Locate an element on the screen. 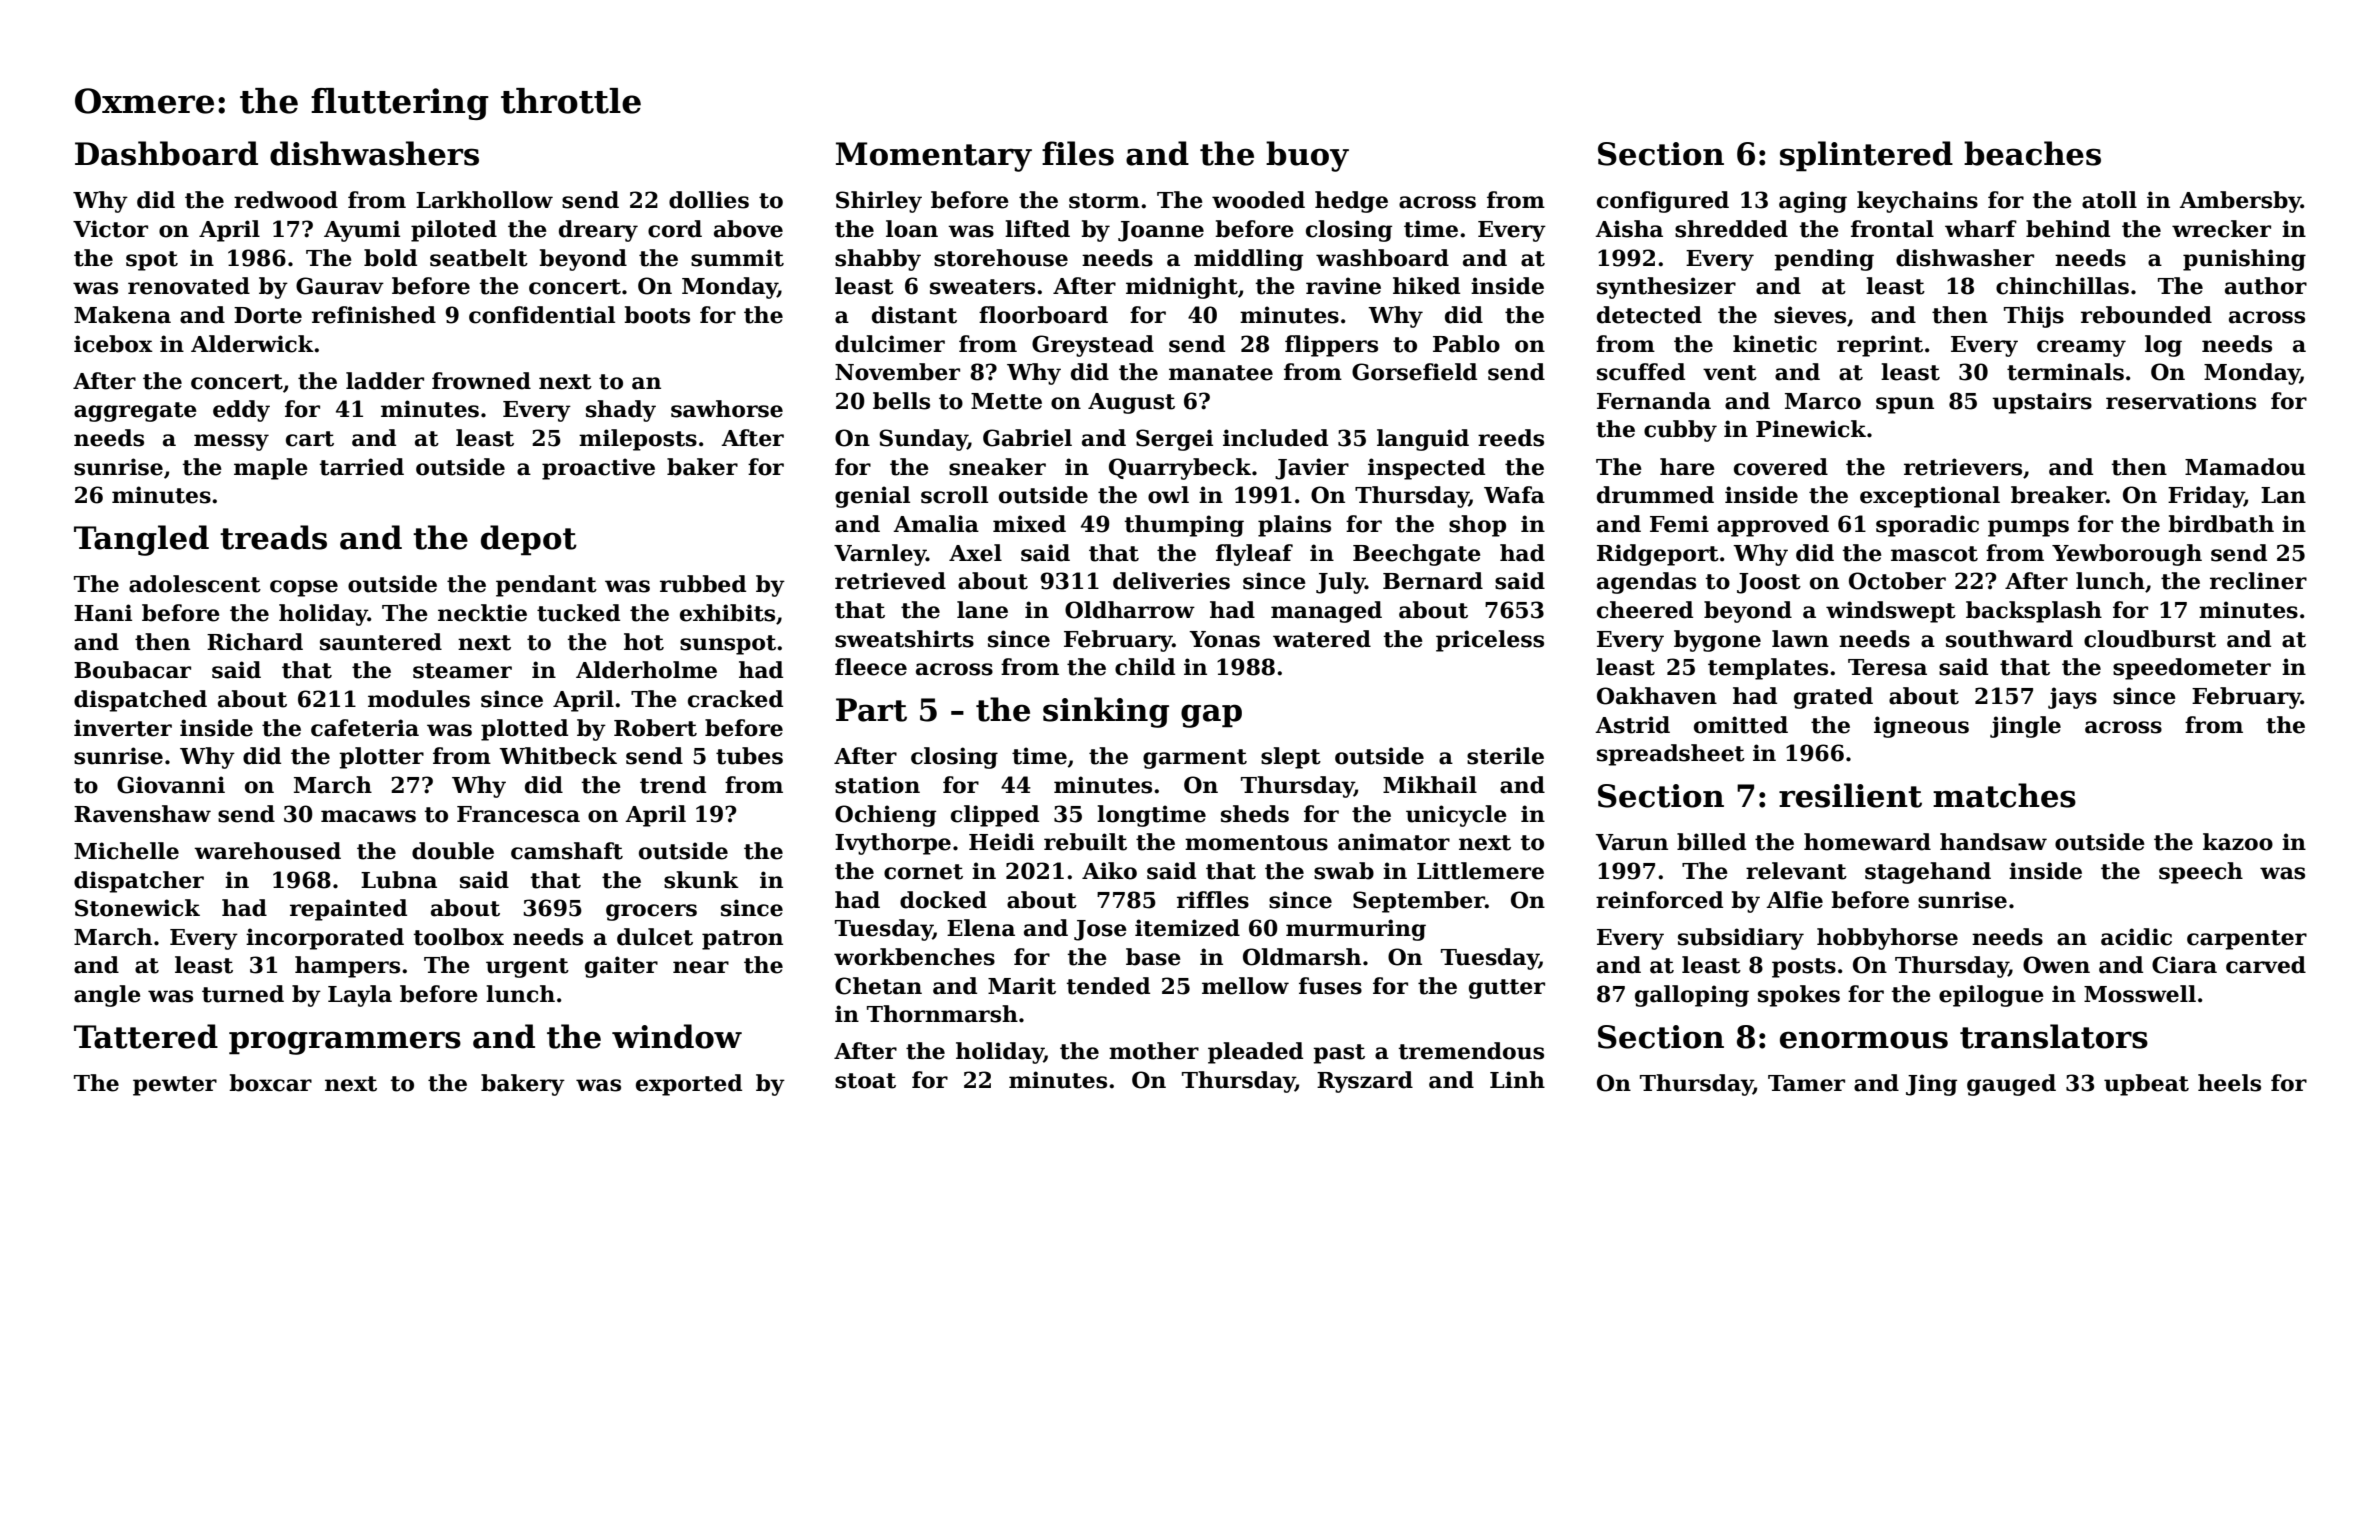 This screenshot has width=2380, height=1540. Fernanda is located at coordinates (1654, 401).
